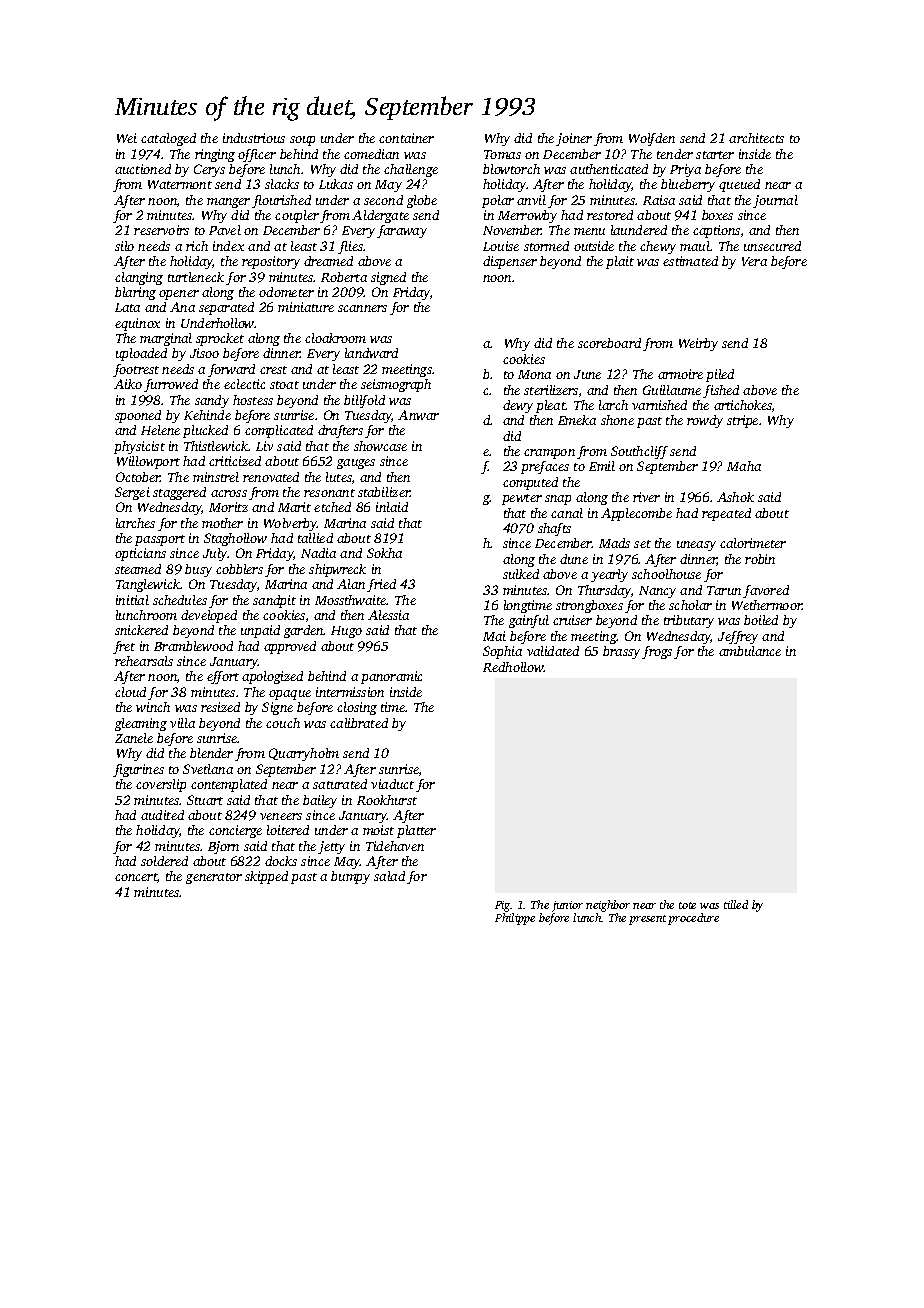  What do you see at coordinates (705, 421) in the screenshot?
I see `rowdy` at bounding box center [705, 421].
